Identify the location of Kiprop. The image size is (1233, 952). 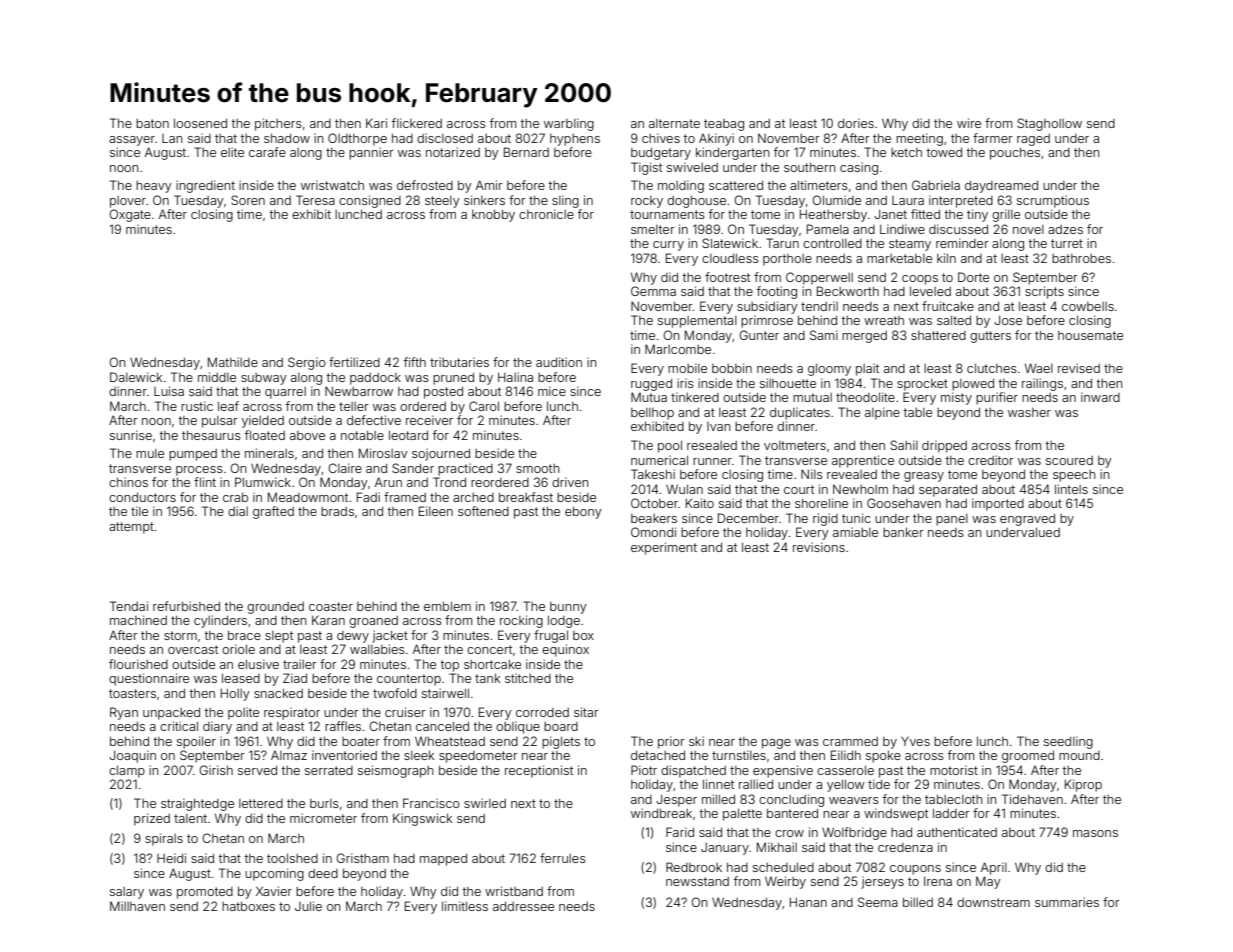
(1083, 785).
